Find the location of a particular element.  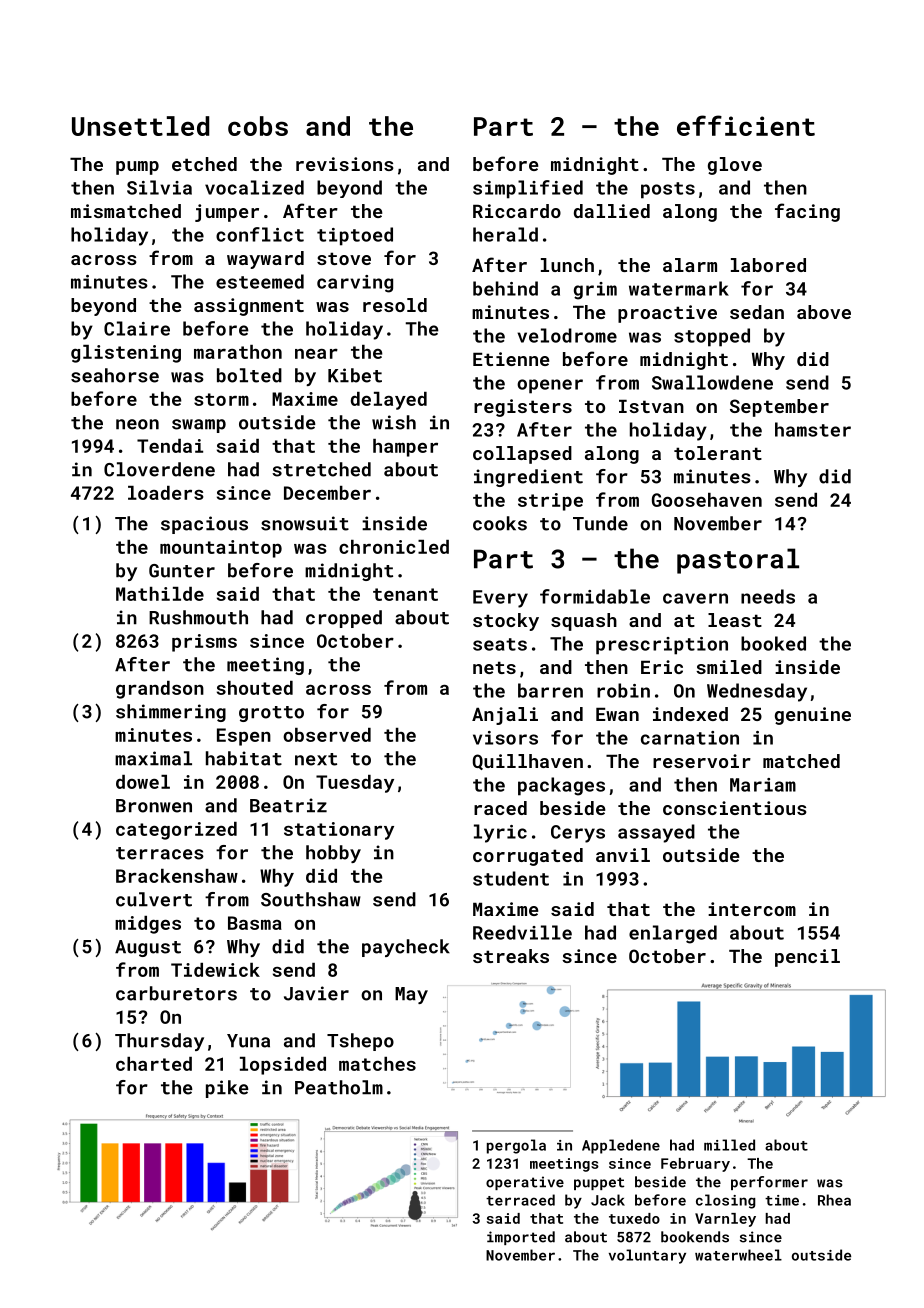

revisions is located at coordinates (345, 164).
